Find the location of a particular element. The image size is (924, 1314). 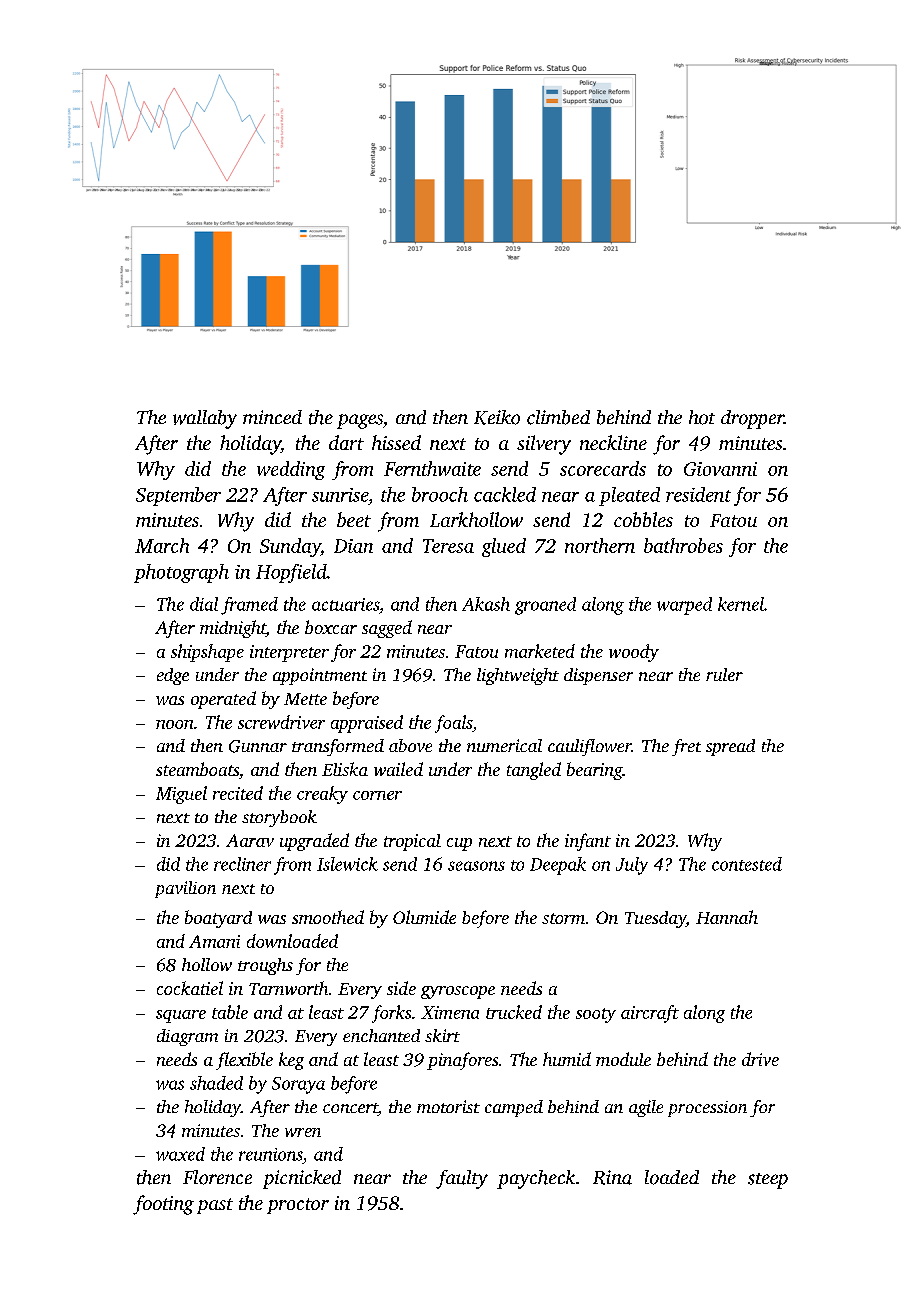

contested is located at coordinates (747, 864).
